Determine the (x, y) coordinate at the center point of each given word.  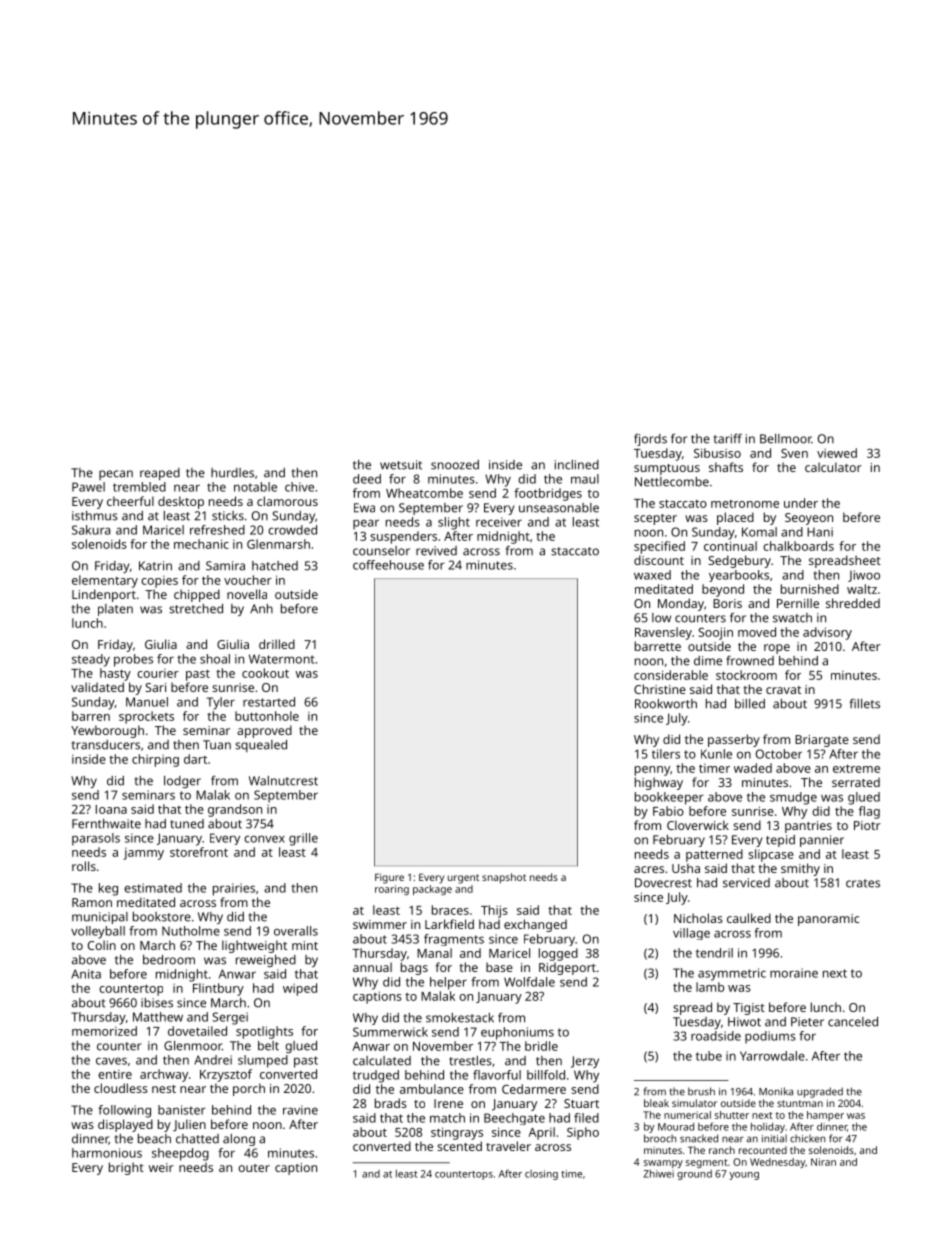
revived (436, 551)
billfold (546, 1075)
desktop (181, 502)
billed (750, 704)
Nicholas (698, 918)
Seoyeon (809, 519)
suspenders (403, 537)
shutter (732, 1115)
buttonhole (267, 716)
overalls (296, 931)
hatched (275, 566)
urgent (463, 879)
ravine (300, 1110)
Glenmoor (193, 1046)
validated (97, 687)
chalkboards (798, 546)
